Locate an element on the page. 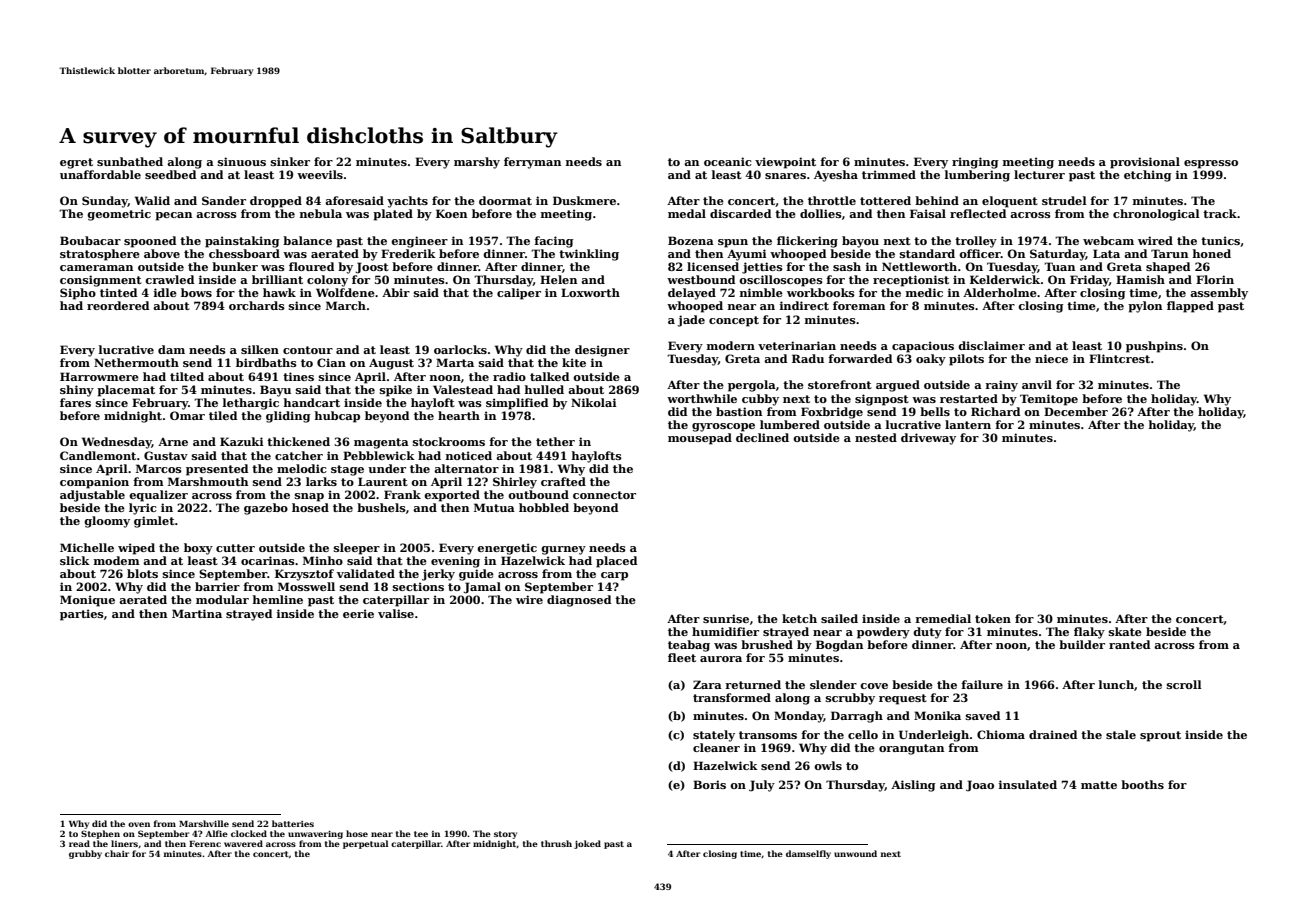 This page has height=924, width=1308. carp is located at coordinates (614, 576).
